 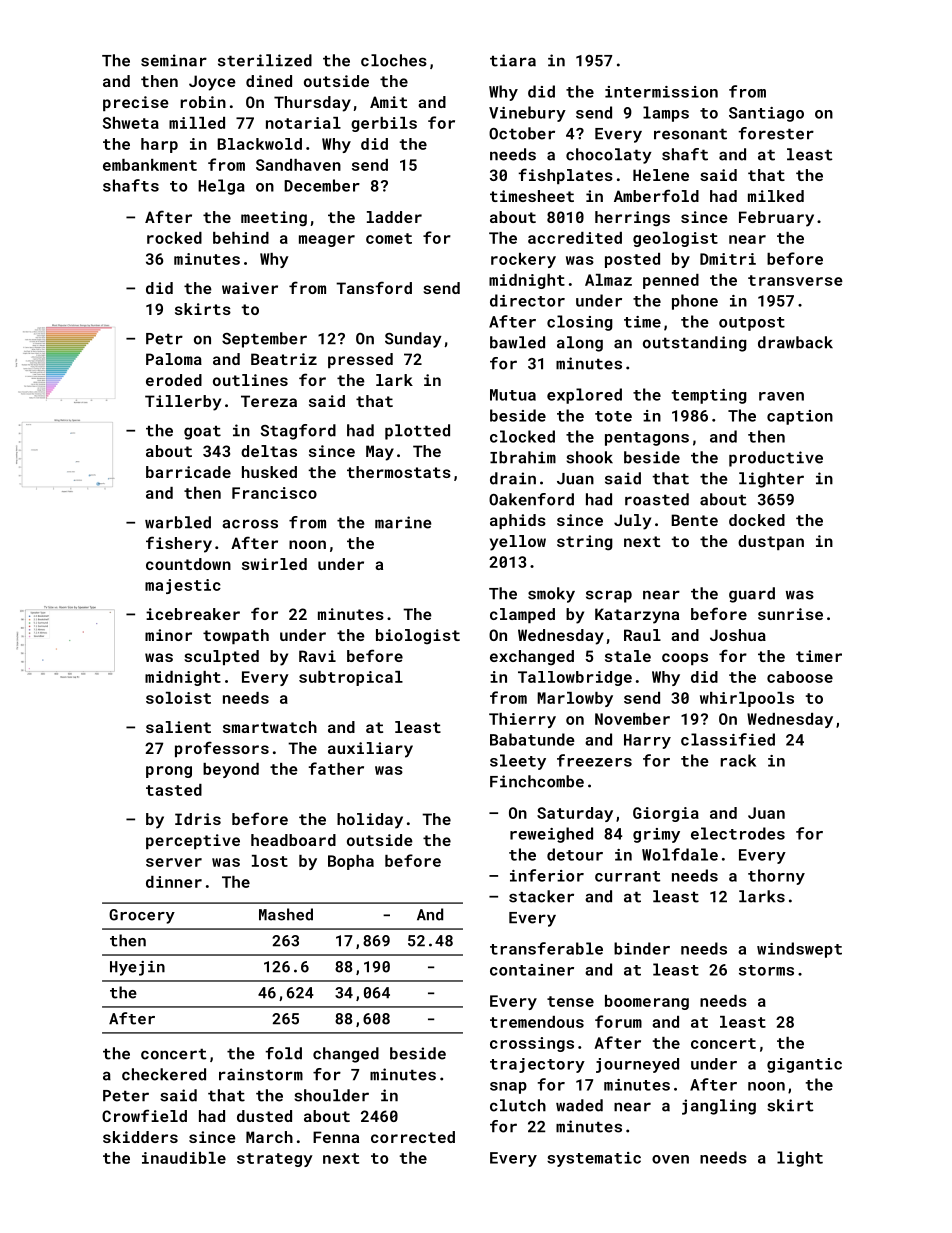 I want to click on tremendous, so click(x=537, y=1022).
